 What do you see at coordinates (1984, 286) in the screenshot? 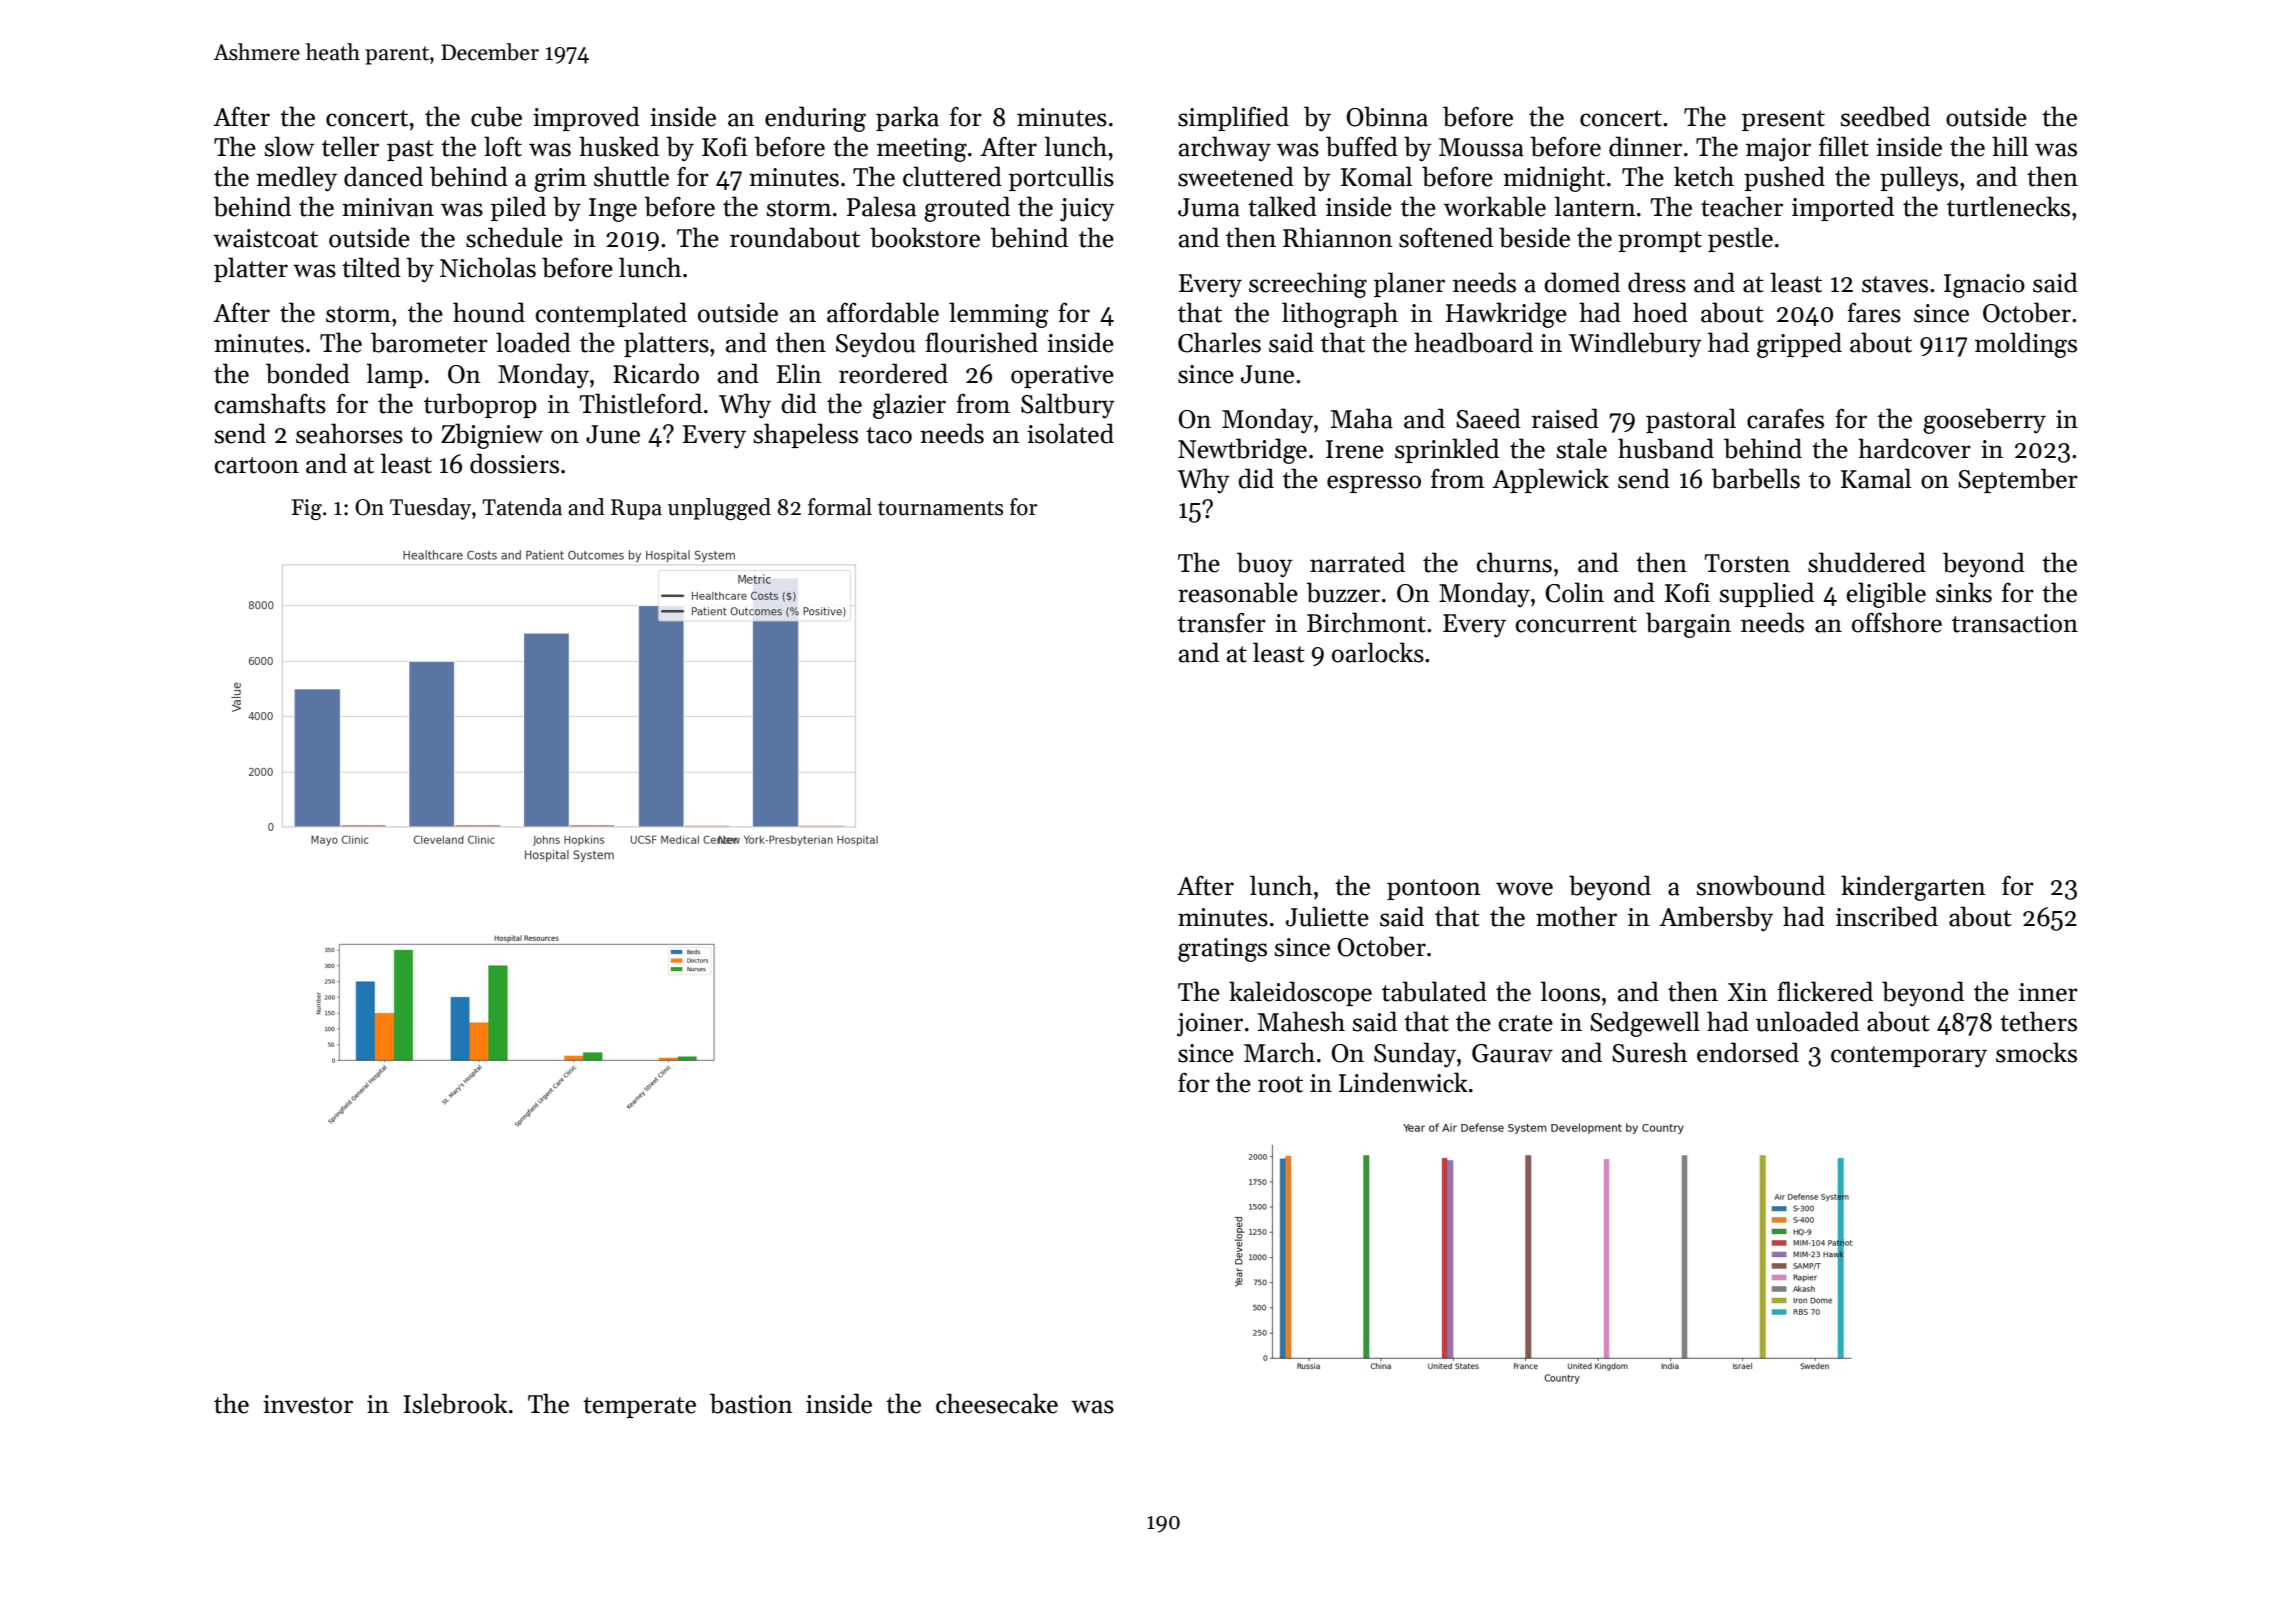
I see `Ignacio` at bounding box center [1984, 286].
